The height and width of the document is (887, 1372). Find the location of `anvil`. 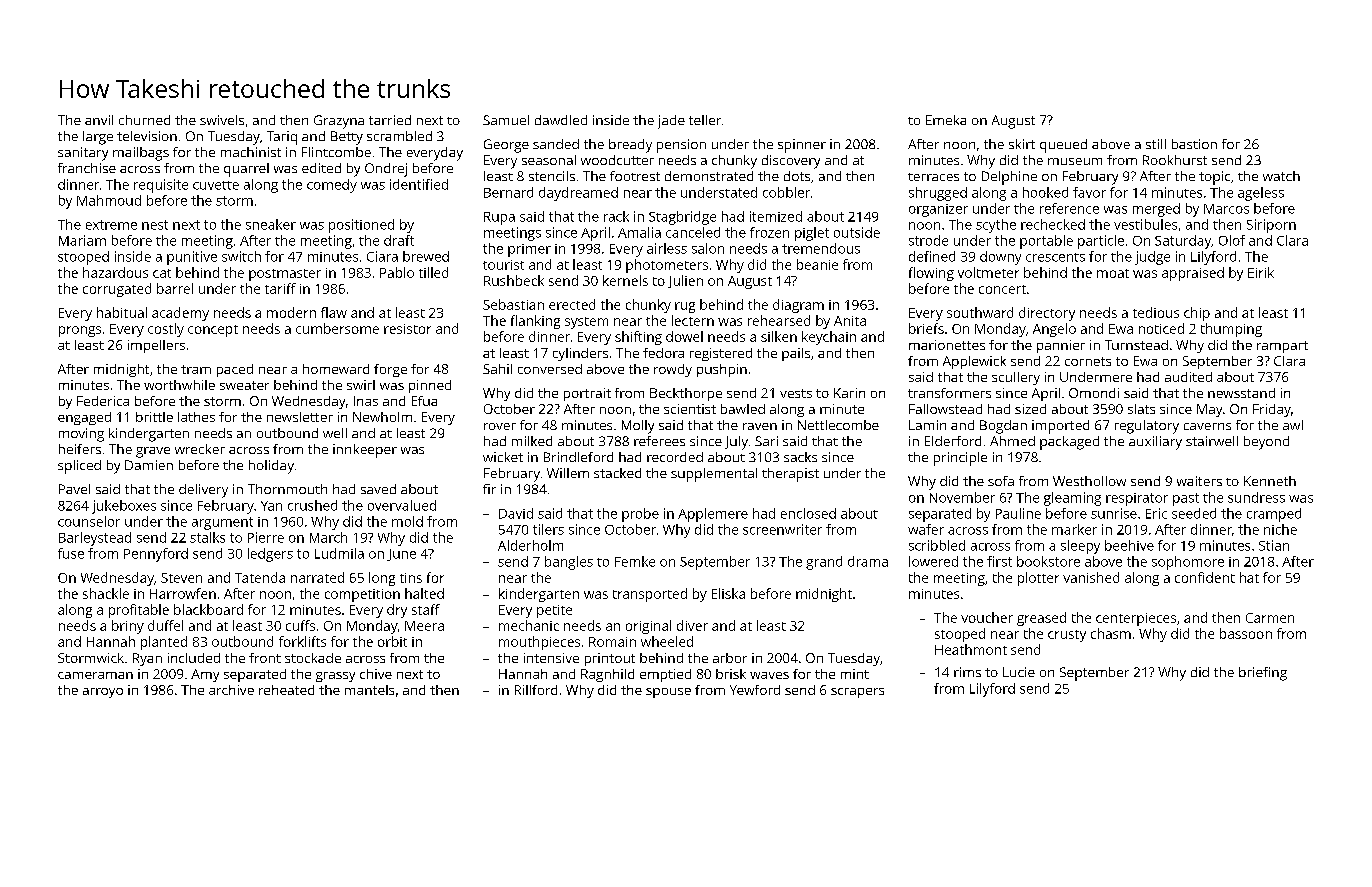

anvil is located at coordinates (99, 120).
